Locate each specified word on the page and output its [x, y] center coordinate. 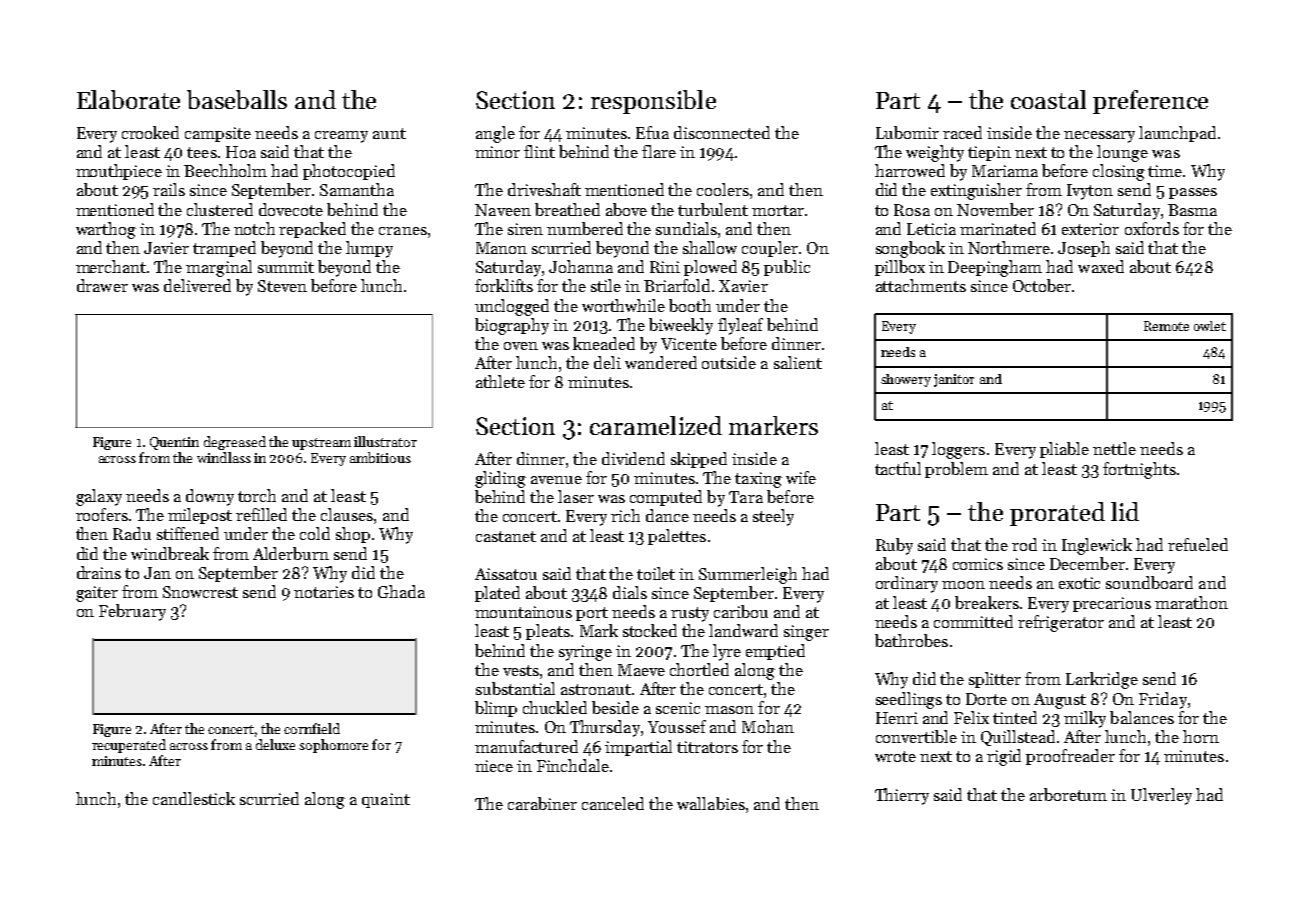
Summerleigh [748, 575]
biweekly [681, 326]
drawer [102, 285]
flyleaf [740, 326]
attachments [921, 285]
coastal [1048, 99]
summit [286, 267]
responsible [653, 102]
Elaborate [128, 99]
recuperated [129, 746]
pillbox [900, 268]
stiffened [188, 533]
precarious [1112, 604]
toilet [656, 573]
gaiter [97, 594]
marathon [1191, 602]
